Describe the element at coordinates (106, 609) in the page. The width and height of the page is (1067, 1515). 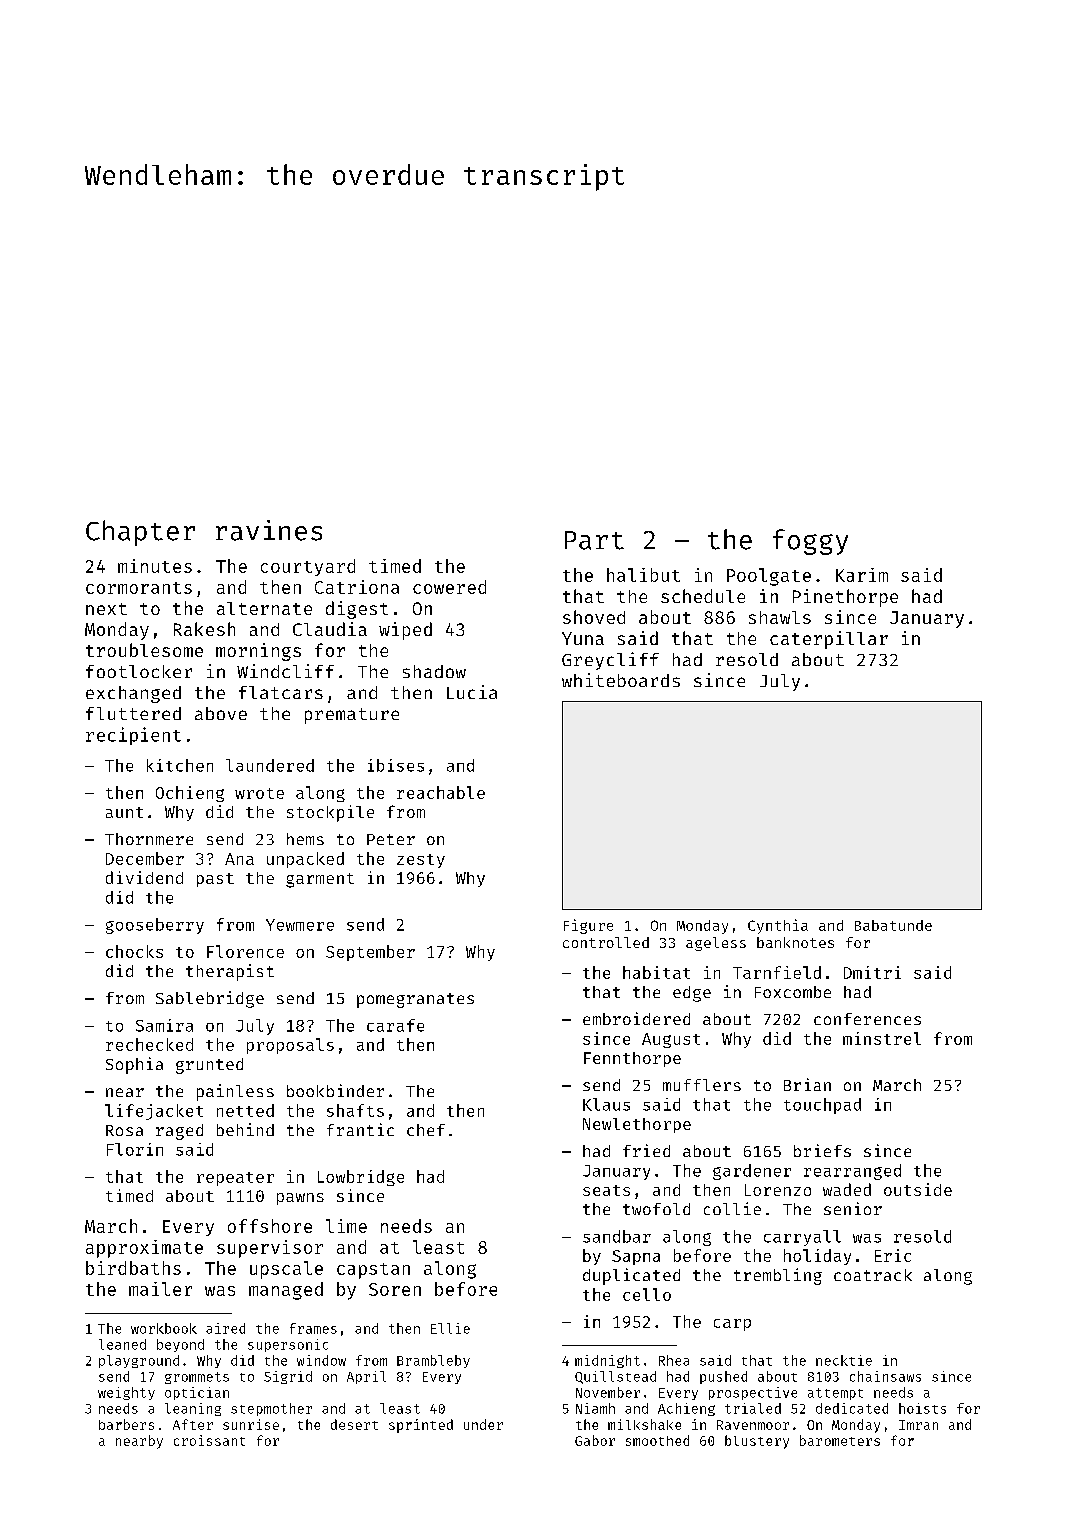
I see `next` at that location.
